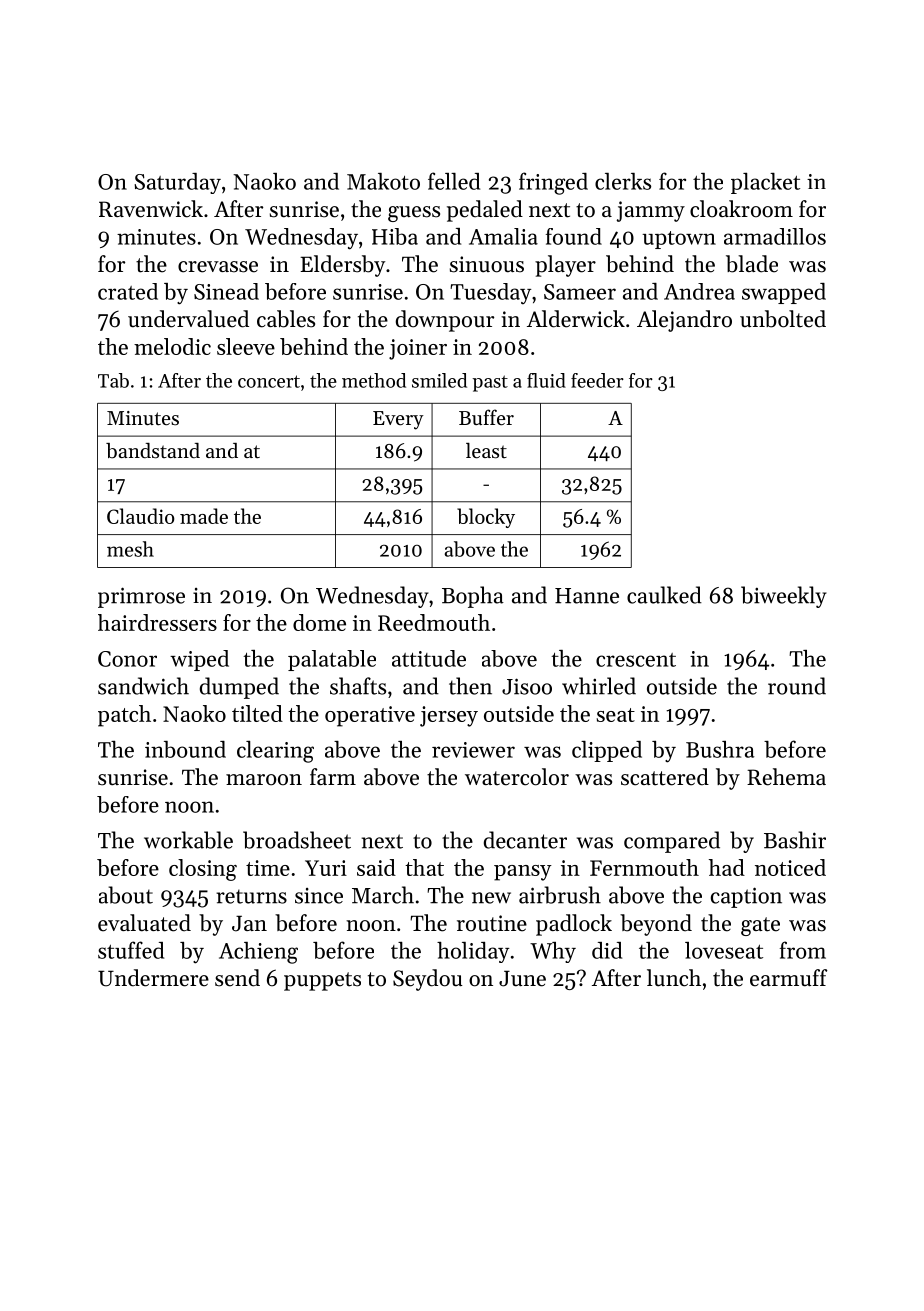  What do you see at coordinates (786, 777) in the document?
I see `Rehema` at bounding box center [786, 777].
